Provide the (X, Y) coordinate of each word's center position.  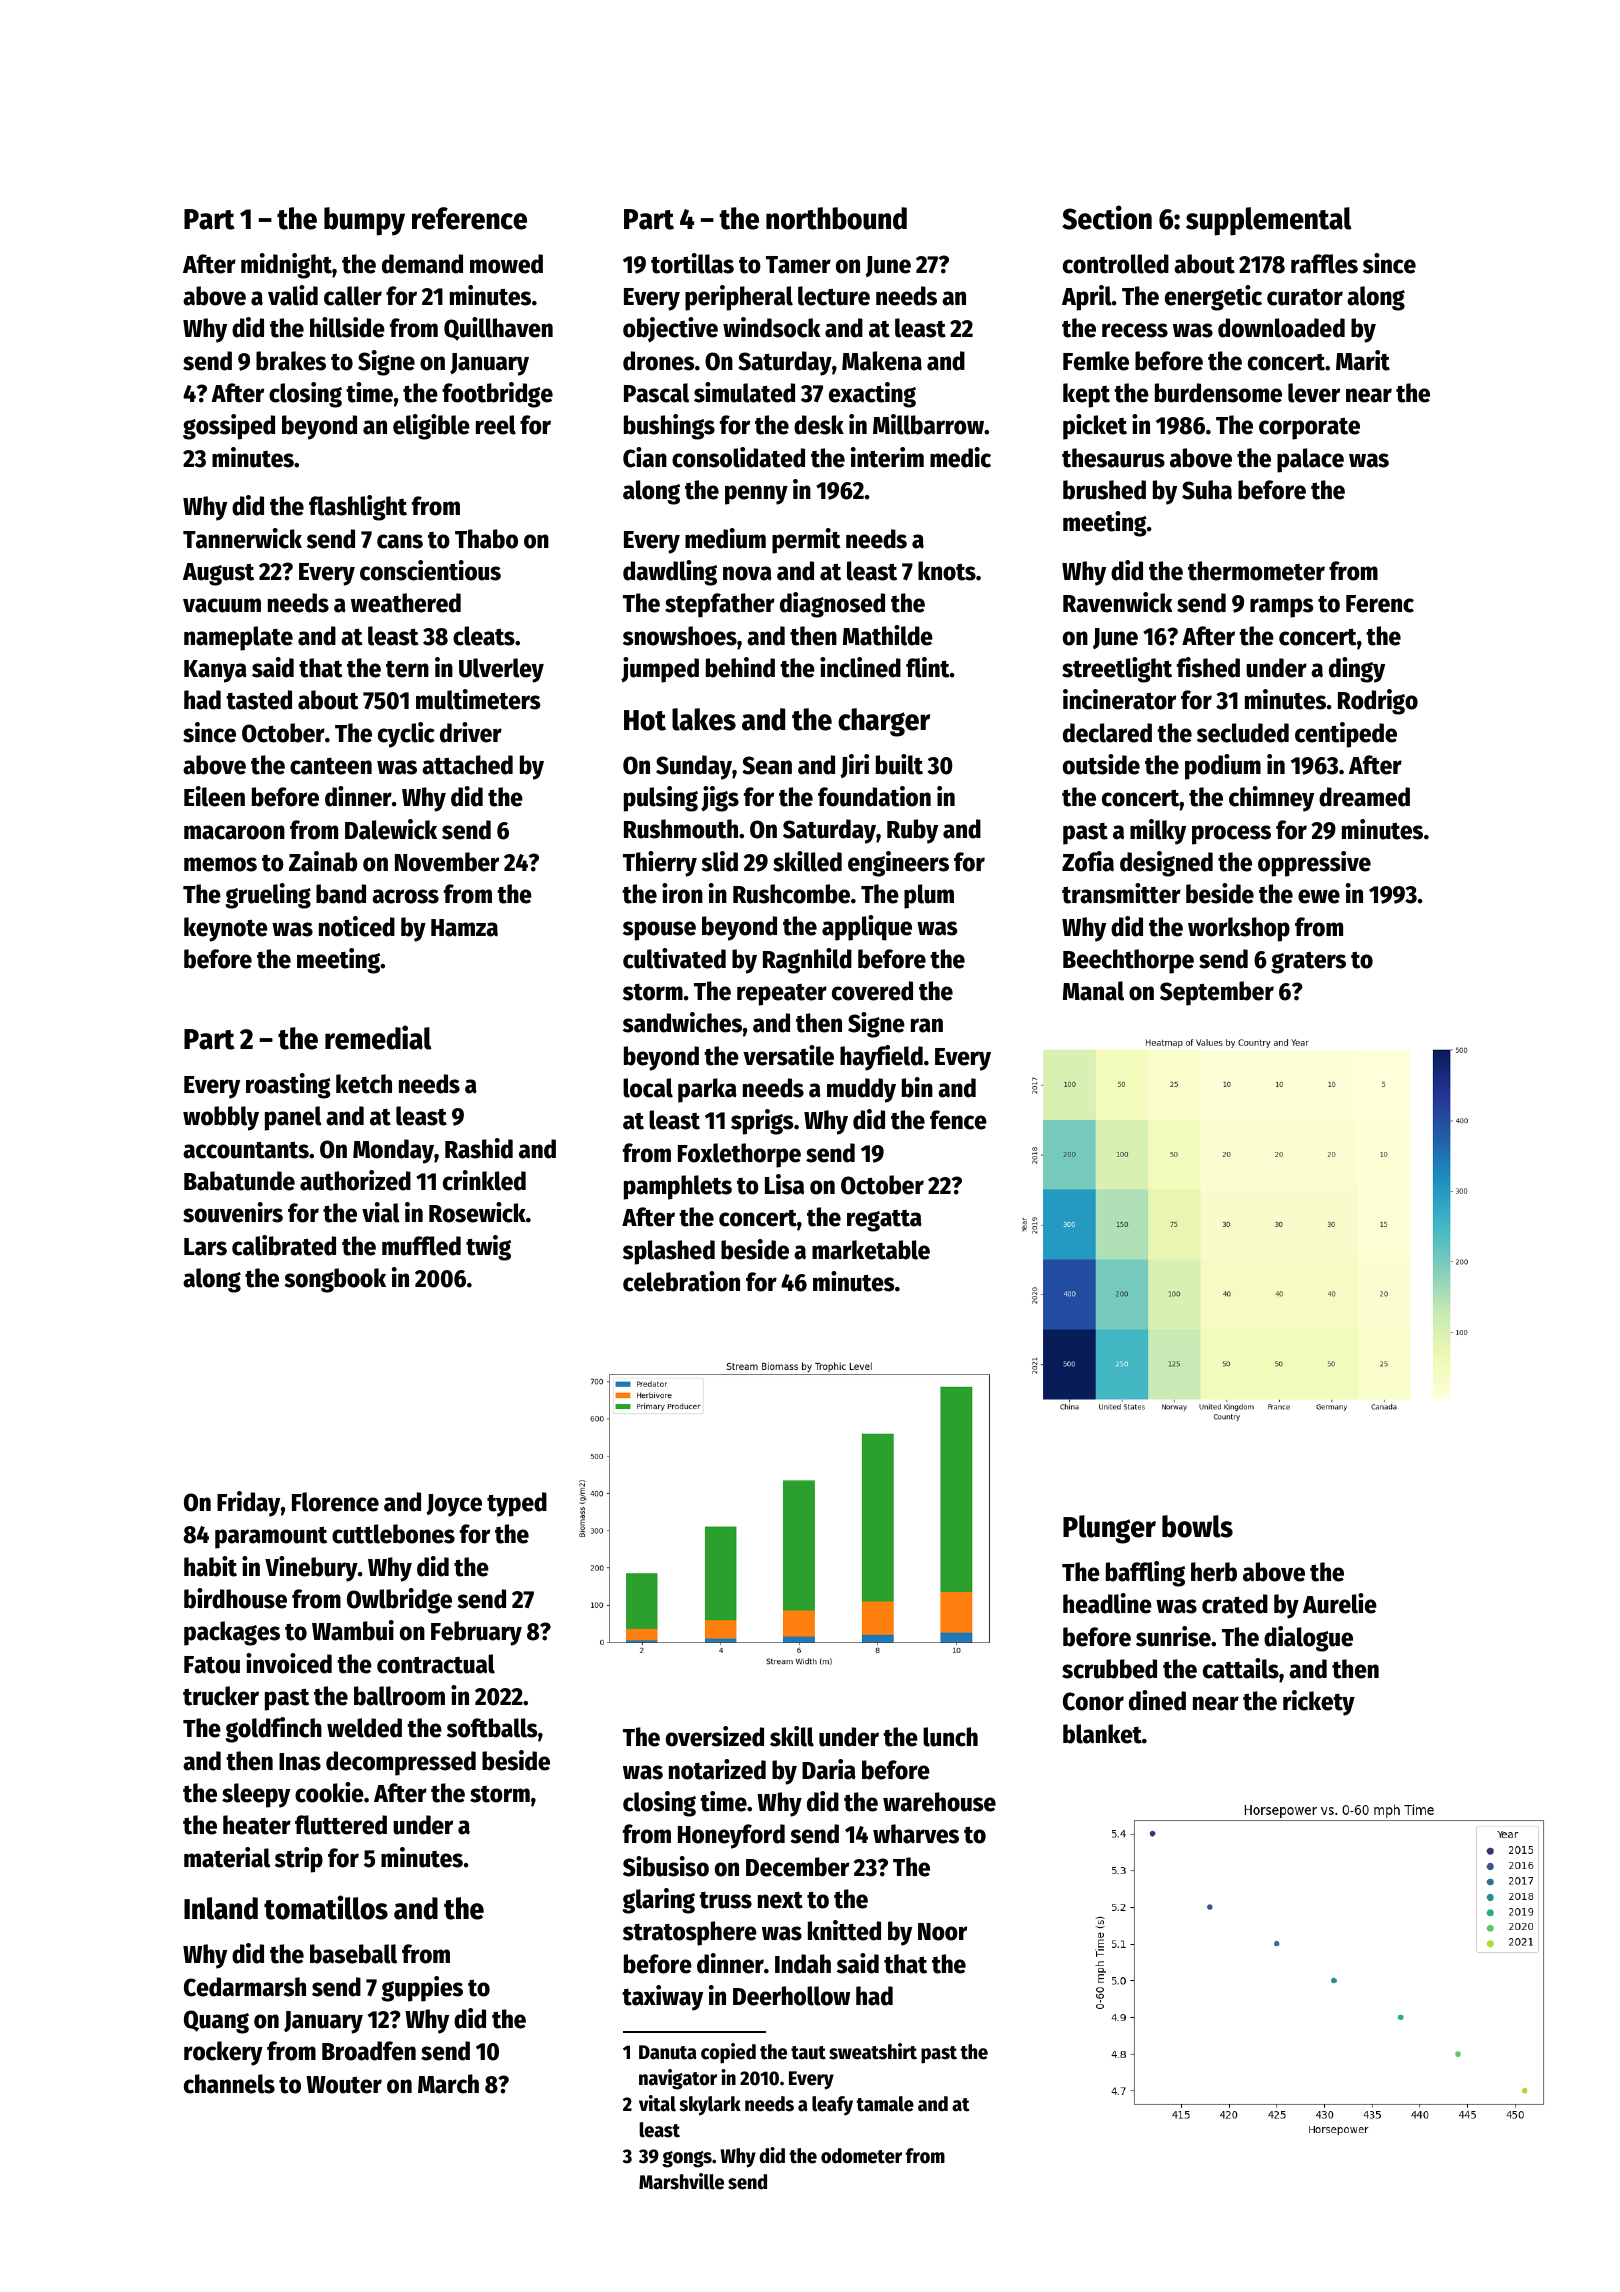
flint (928, 667)
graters (1308, 962)
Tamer (798, 265)
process (1231, 835)
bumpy (364, 221)
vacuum (222, 605)
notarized (717, 1769)
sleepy (256, 1795)
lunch (950, 1737)
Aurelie (1340, 1603)
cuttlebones (393, 1534)
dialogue (1308, 1639)
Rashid (479, 1148)
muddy (861, 1090)
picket (1095, 427)
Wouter (344, 2085)
